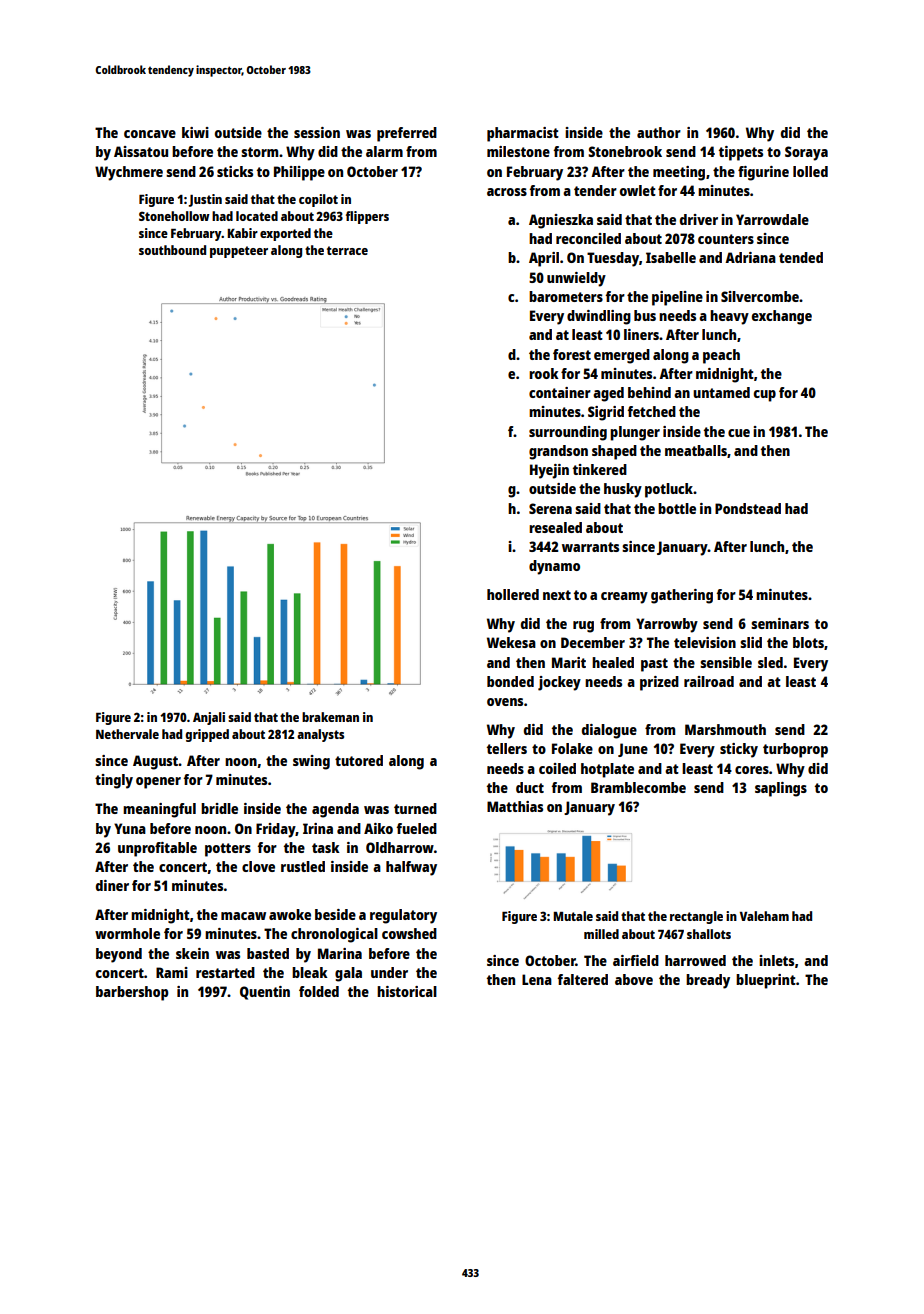 The image size is (924, 1314). What do you see at coordinates (510, 681) in the page?
I see `bonded` at bounding box center [510, 681].
